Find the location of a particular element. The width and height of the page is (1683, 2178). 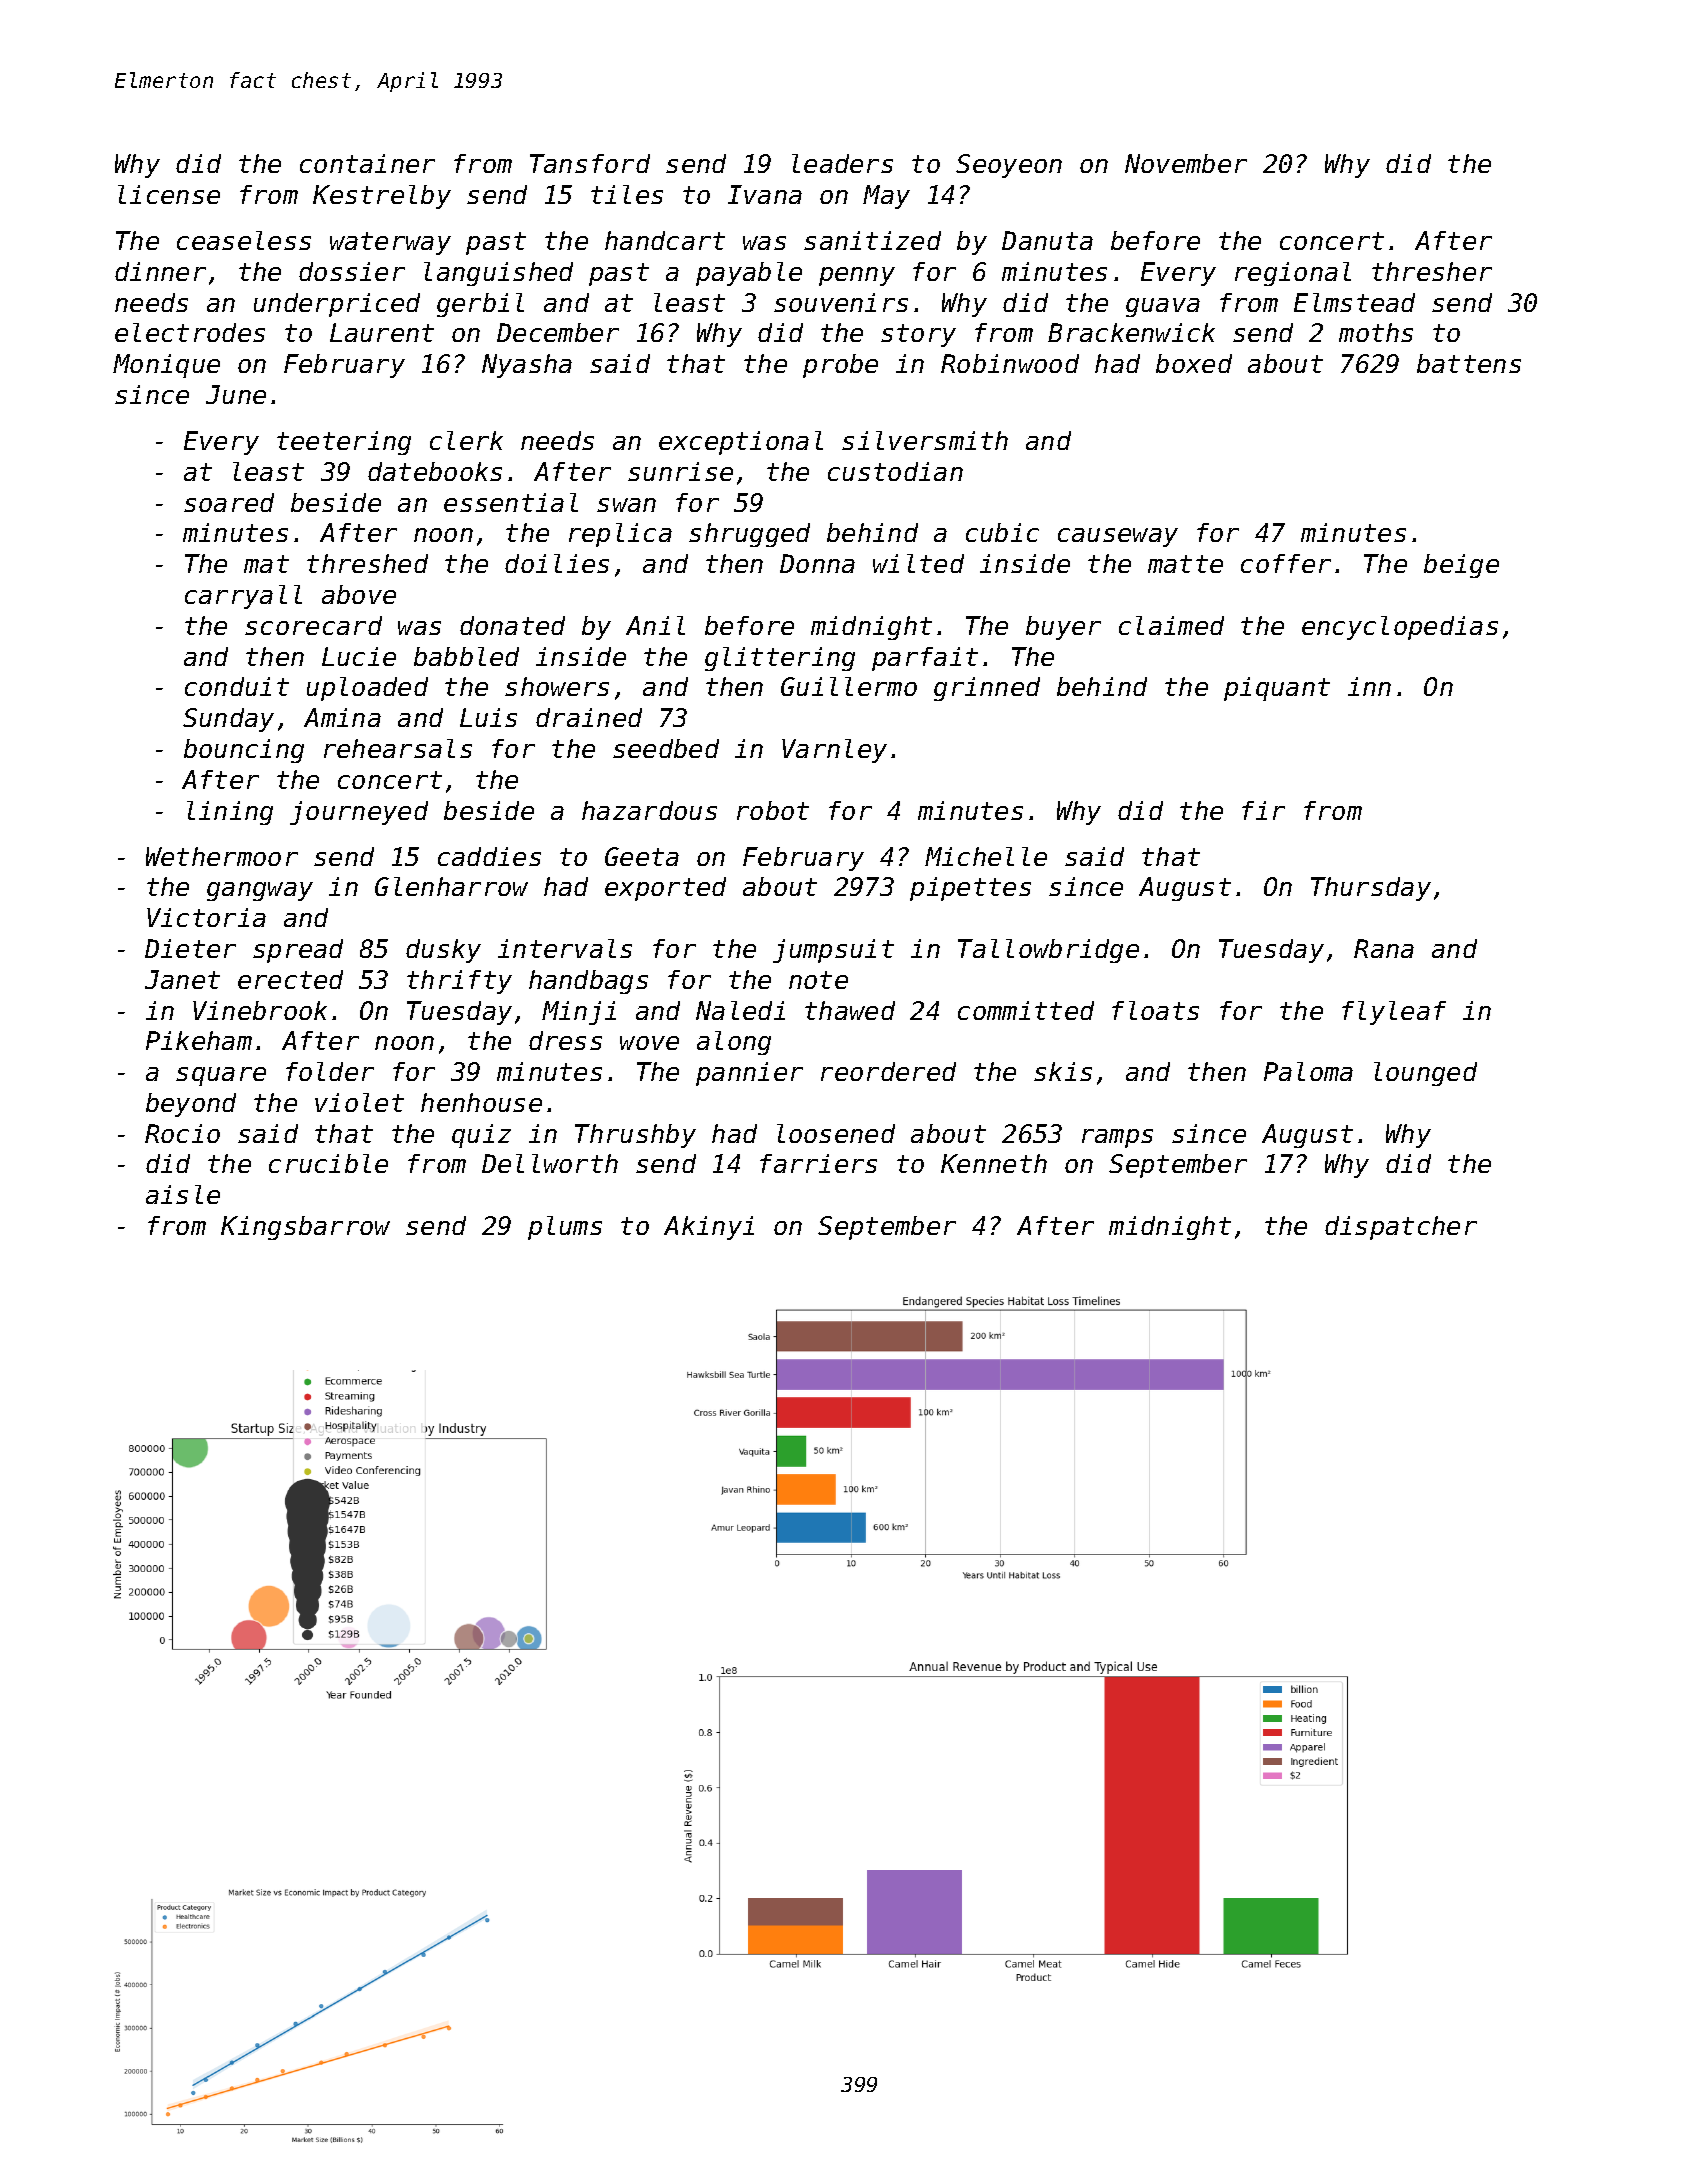

Nyasha is located at coordinates (527, 366).
